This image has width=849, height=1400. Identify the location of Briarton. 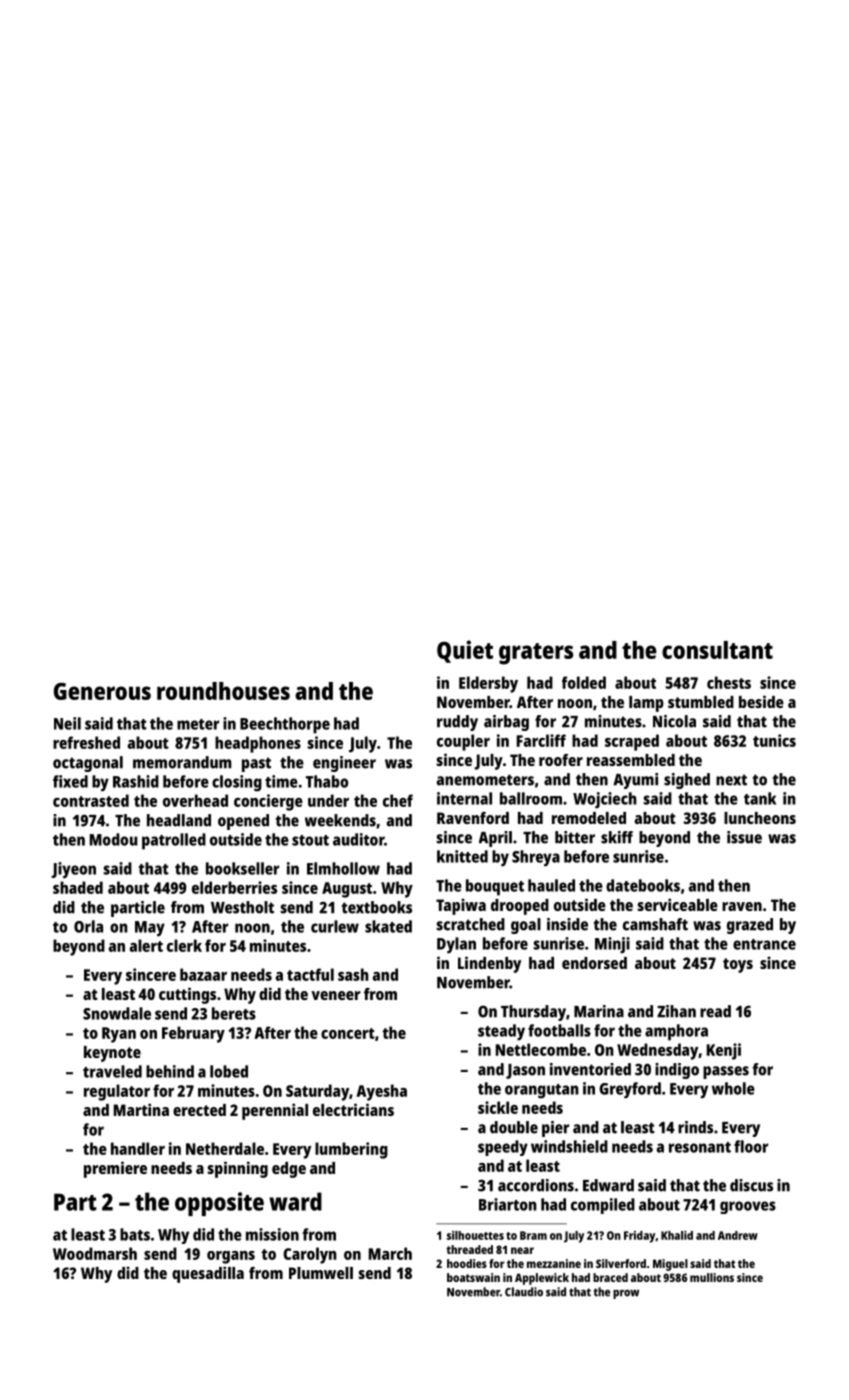
(508, 1204).
